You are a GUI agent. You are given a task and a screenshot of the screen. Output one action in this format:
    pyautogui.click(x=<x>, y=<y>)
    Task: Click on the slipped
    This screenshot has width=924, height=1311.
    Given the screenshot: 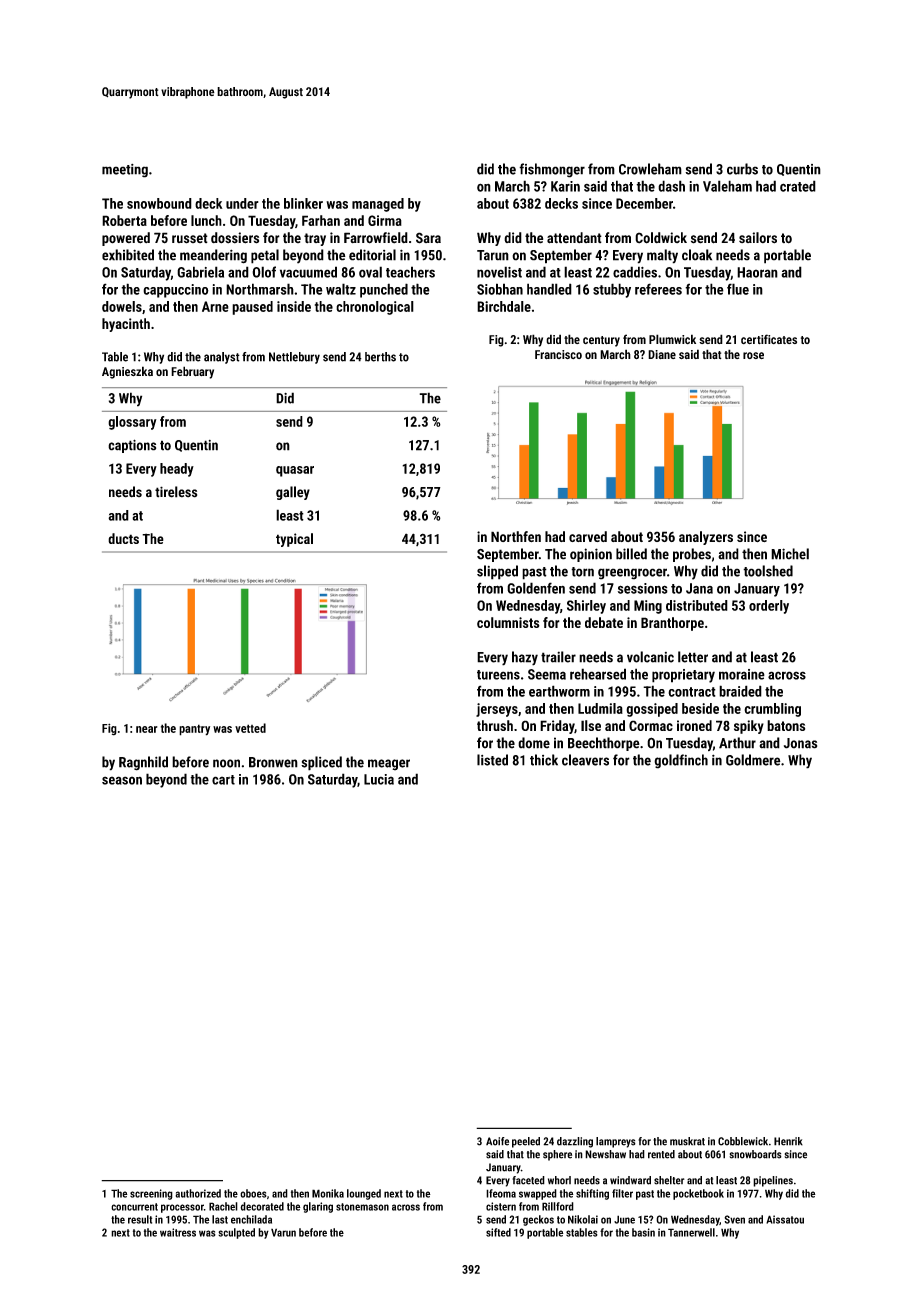 What is the action you would take?
    pyautogui.click(x=497, y=572)
